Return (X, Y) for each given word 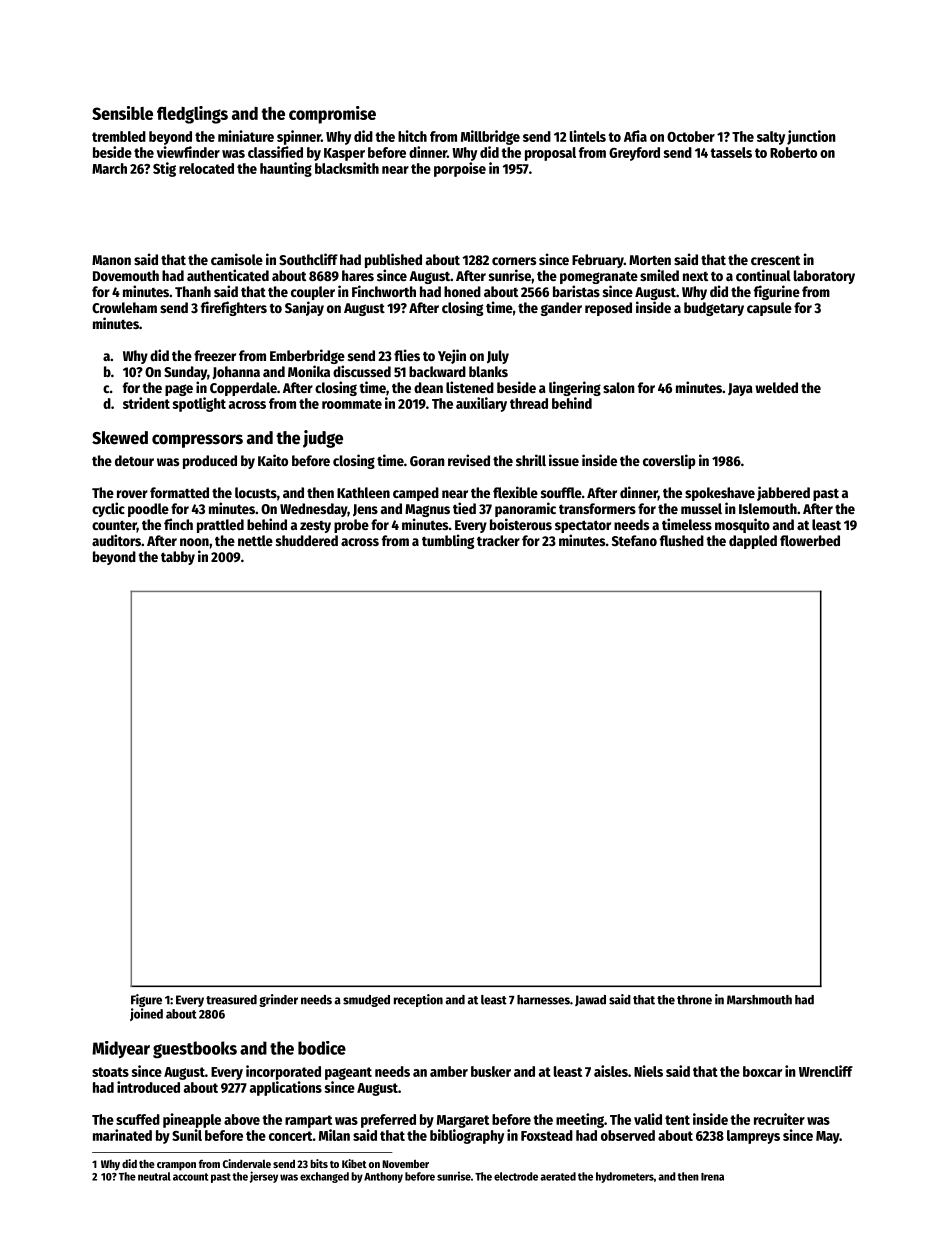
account (190, 1177)
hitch (412, 136)
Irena (712, 1177)
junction (811, 137)
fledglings (192, 115)
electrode (516, 1176)
